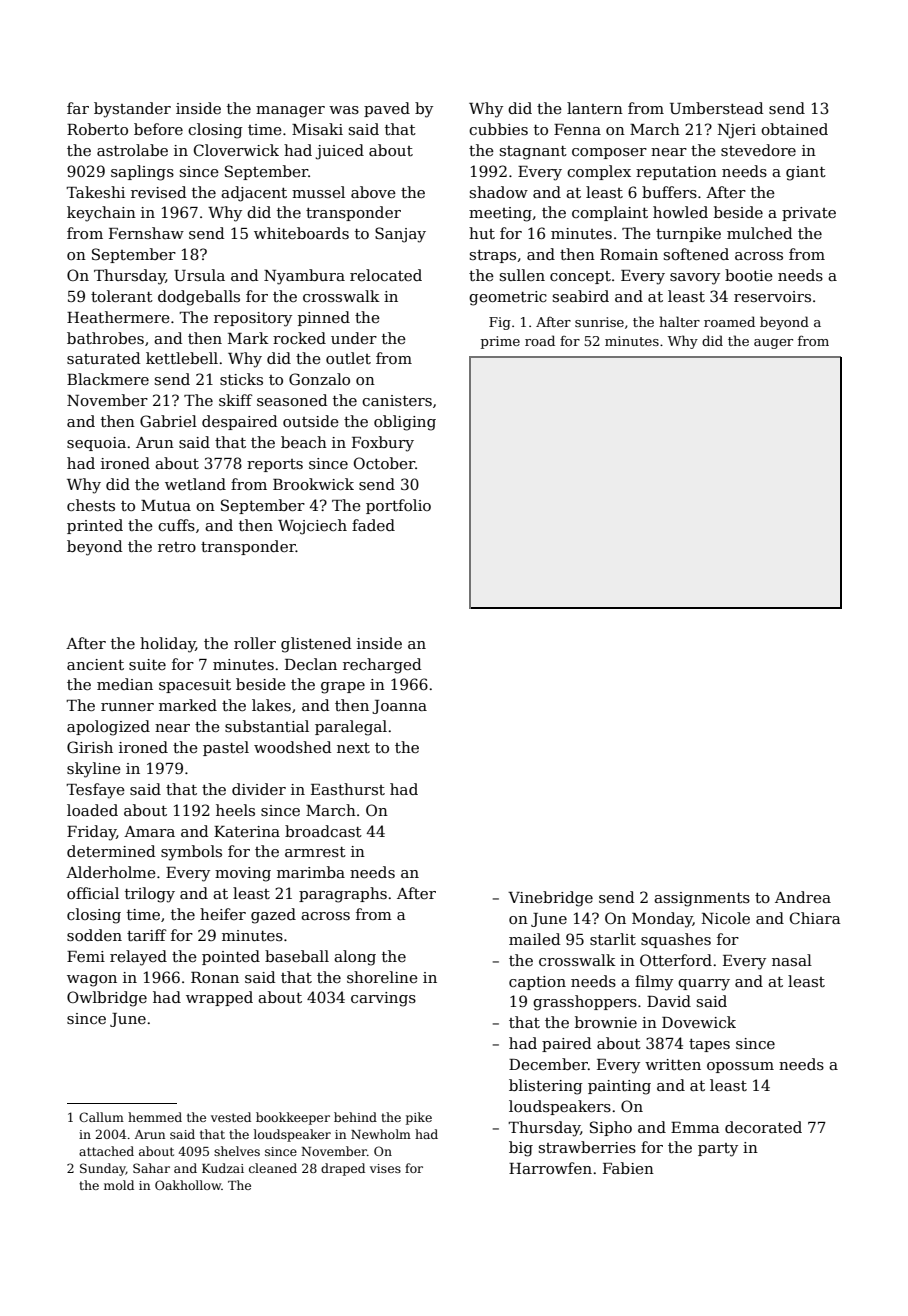 The width and height of the screenshot is (908, 1316). What do you see at coordinates (236, 150) in the screenshot?
I see `Cloverwick` at bounding box center [236, 150].
